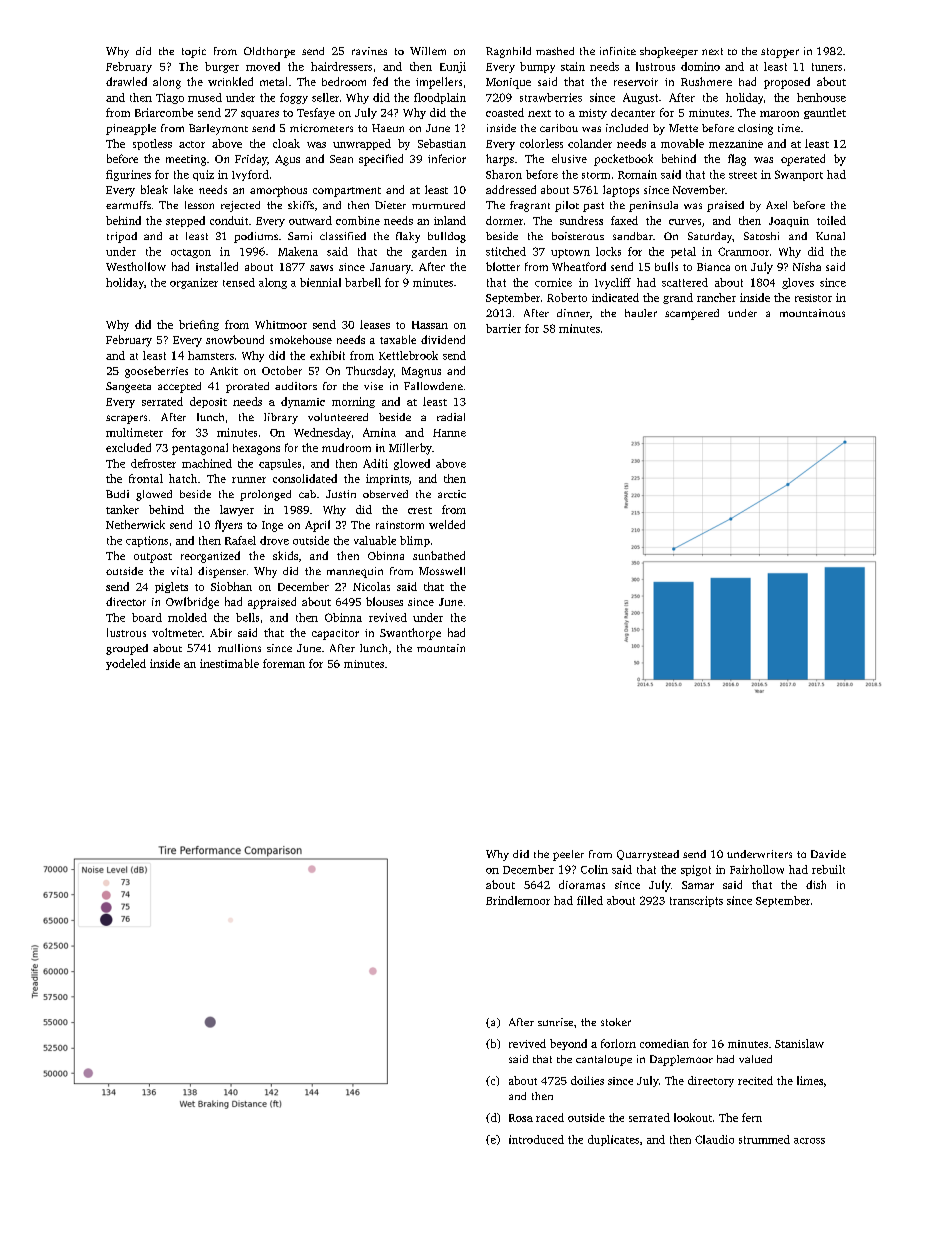  I want to click on inestimable, so click(229, 663).
